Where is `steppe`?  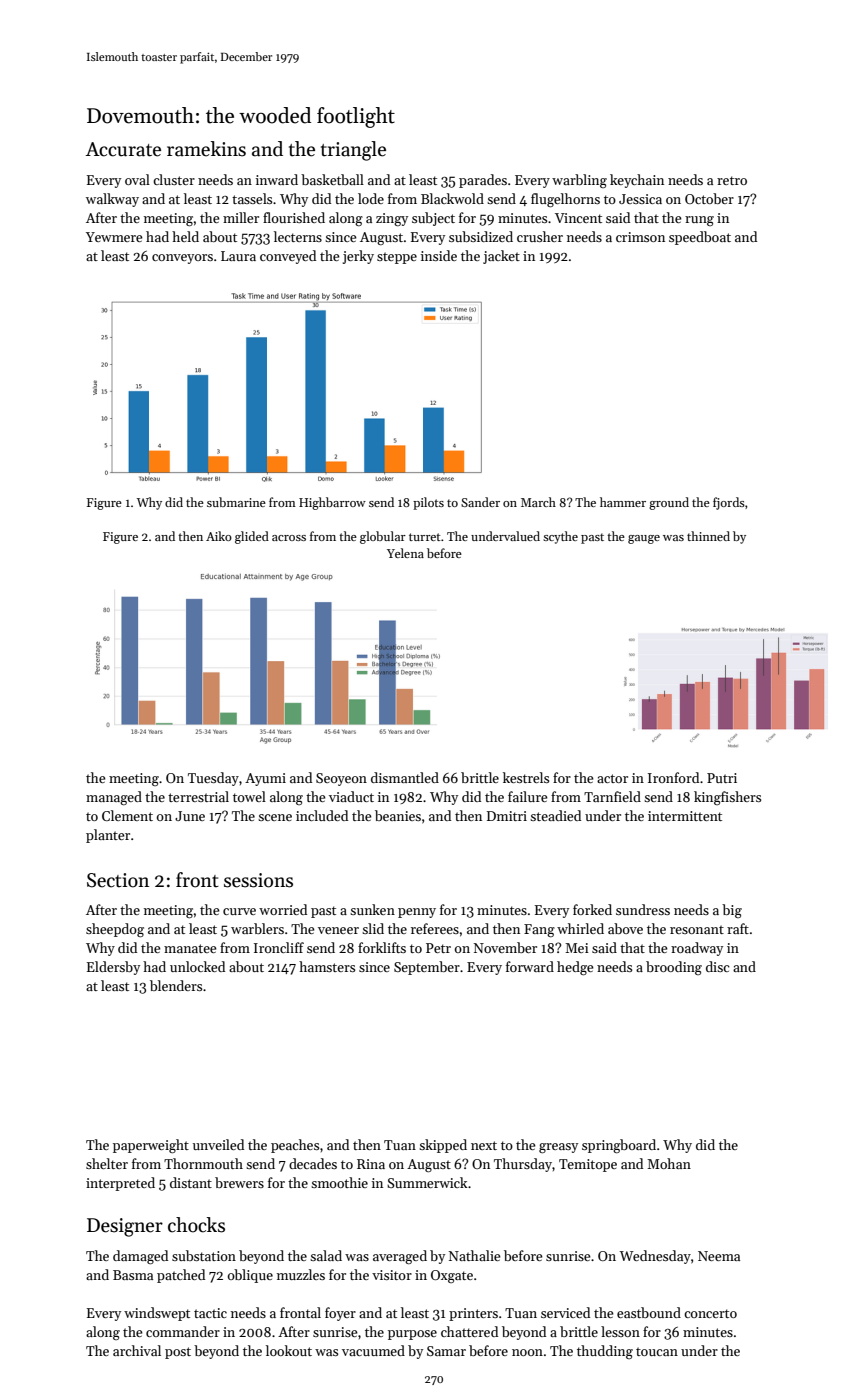 steppe is located at coordinates (397, 258).
